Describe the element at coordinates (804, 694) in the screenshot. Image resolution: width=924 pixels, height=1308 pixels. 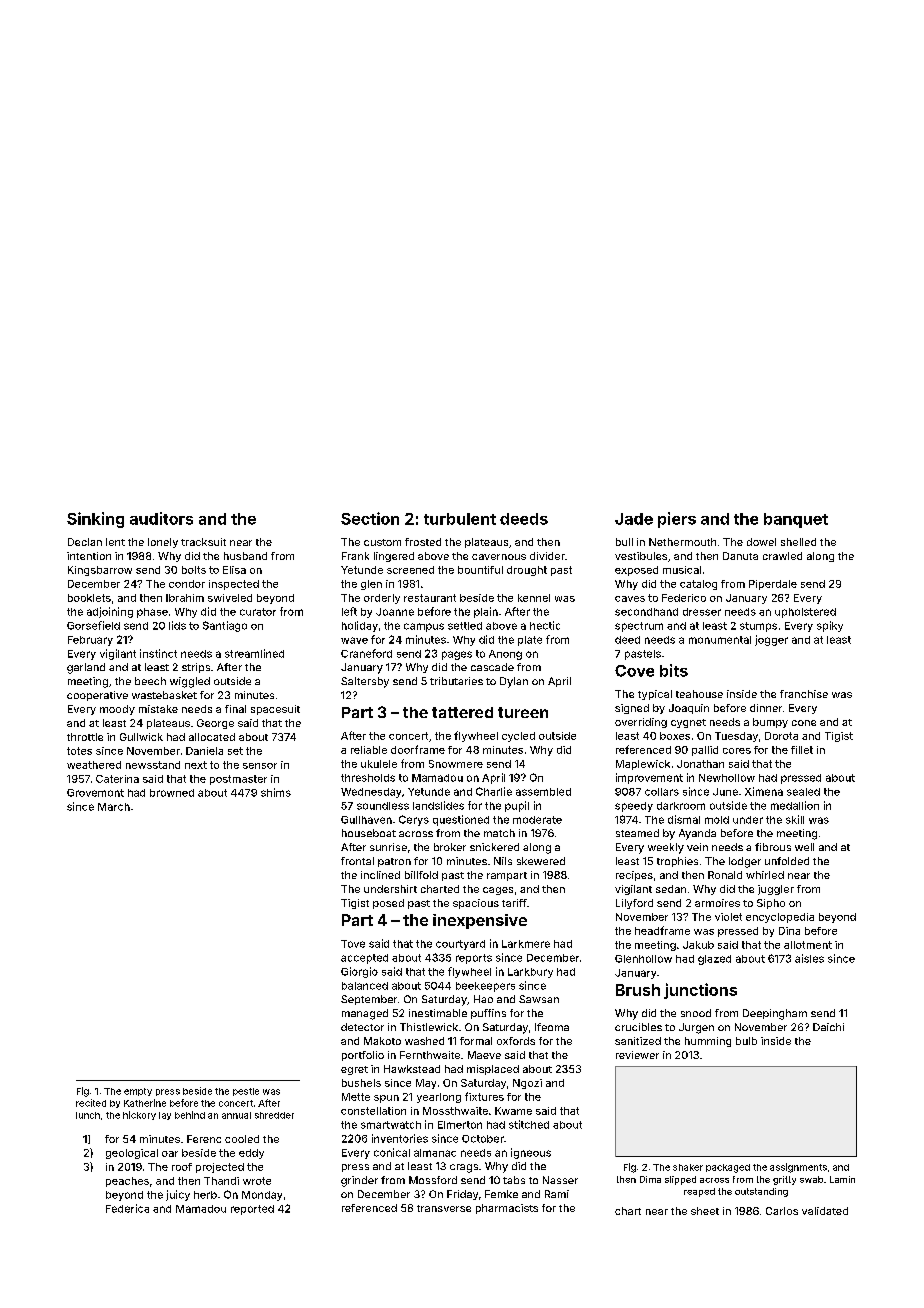
I see `franchise` at that location.
